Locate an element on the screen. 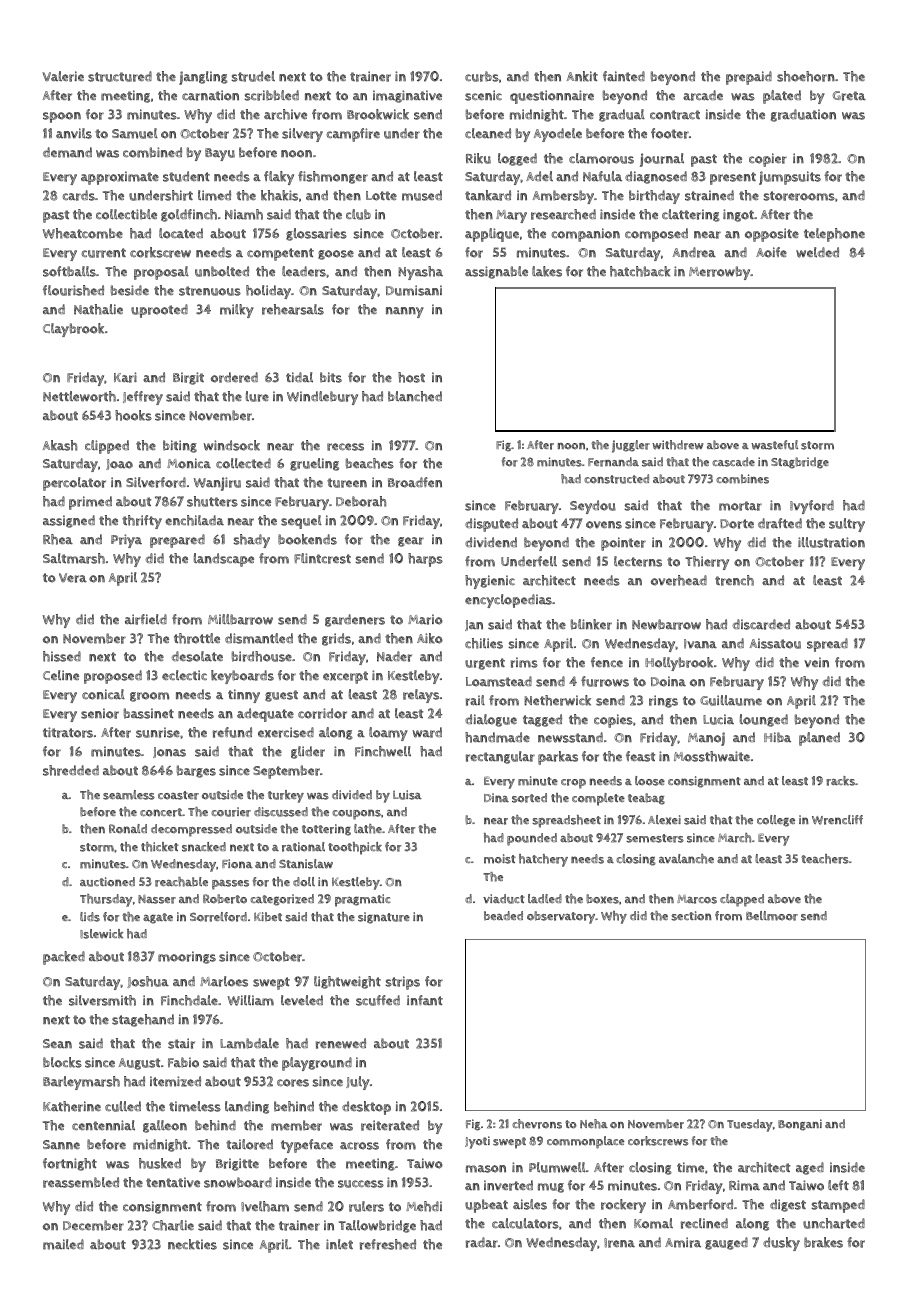 This screenshot has height=1316, width=908. archive is located at coordinates (285, 114).
